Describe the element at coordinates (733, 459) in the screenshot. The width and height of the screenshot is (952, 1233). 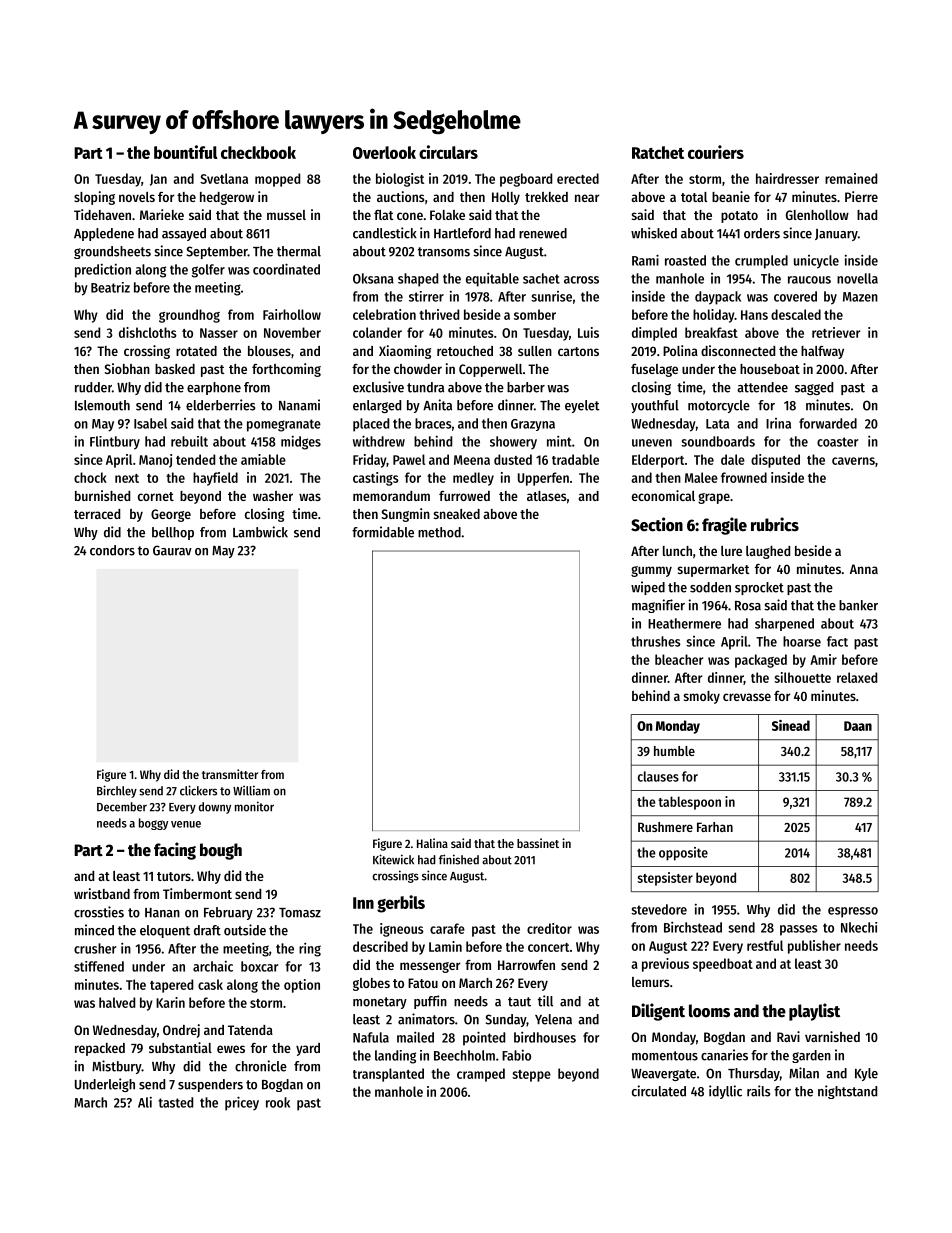
I see `dale` at that location.
